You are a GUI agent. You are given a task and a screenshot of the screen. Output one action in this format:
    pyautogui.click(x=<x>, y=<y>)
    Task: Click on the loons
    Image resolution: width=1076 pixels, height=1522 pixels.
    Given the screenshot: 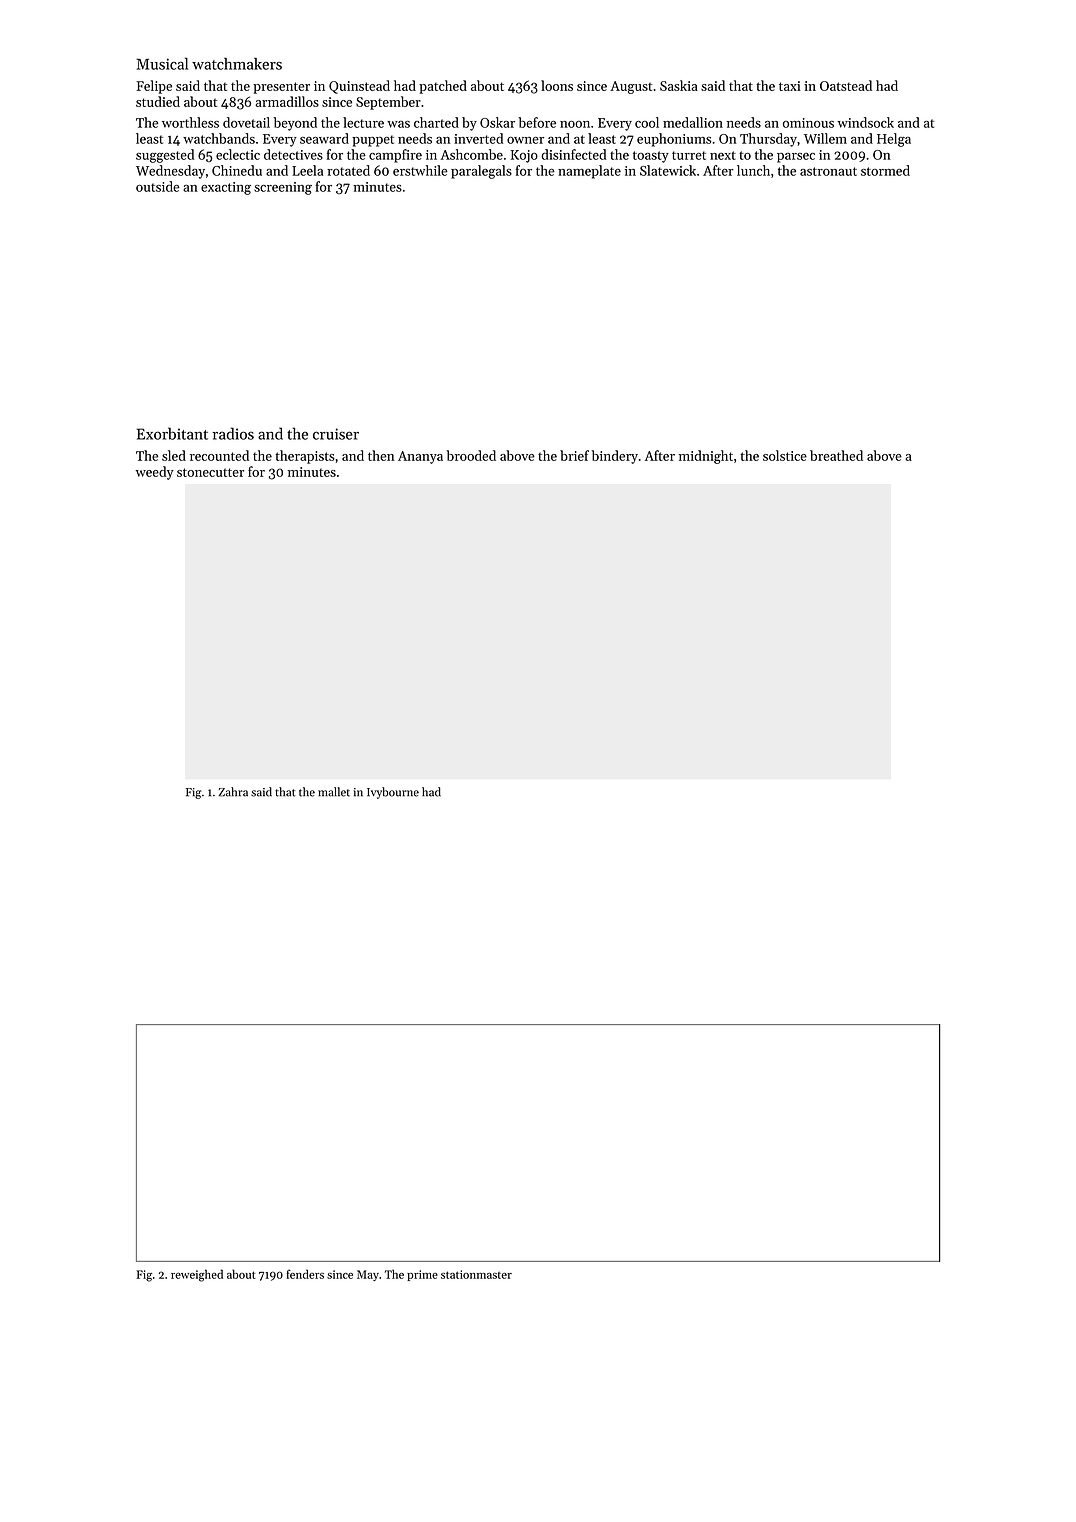 What is the action you would take?
    pyautogui.click(x=557, y=85)
